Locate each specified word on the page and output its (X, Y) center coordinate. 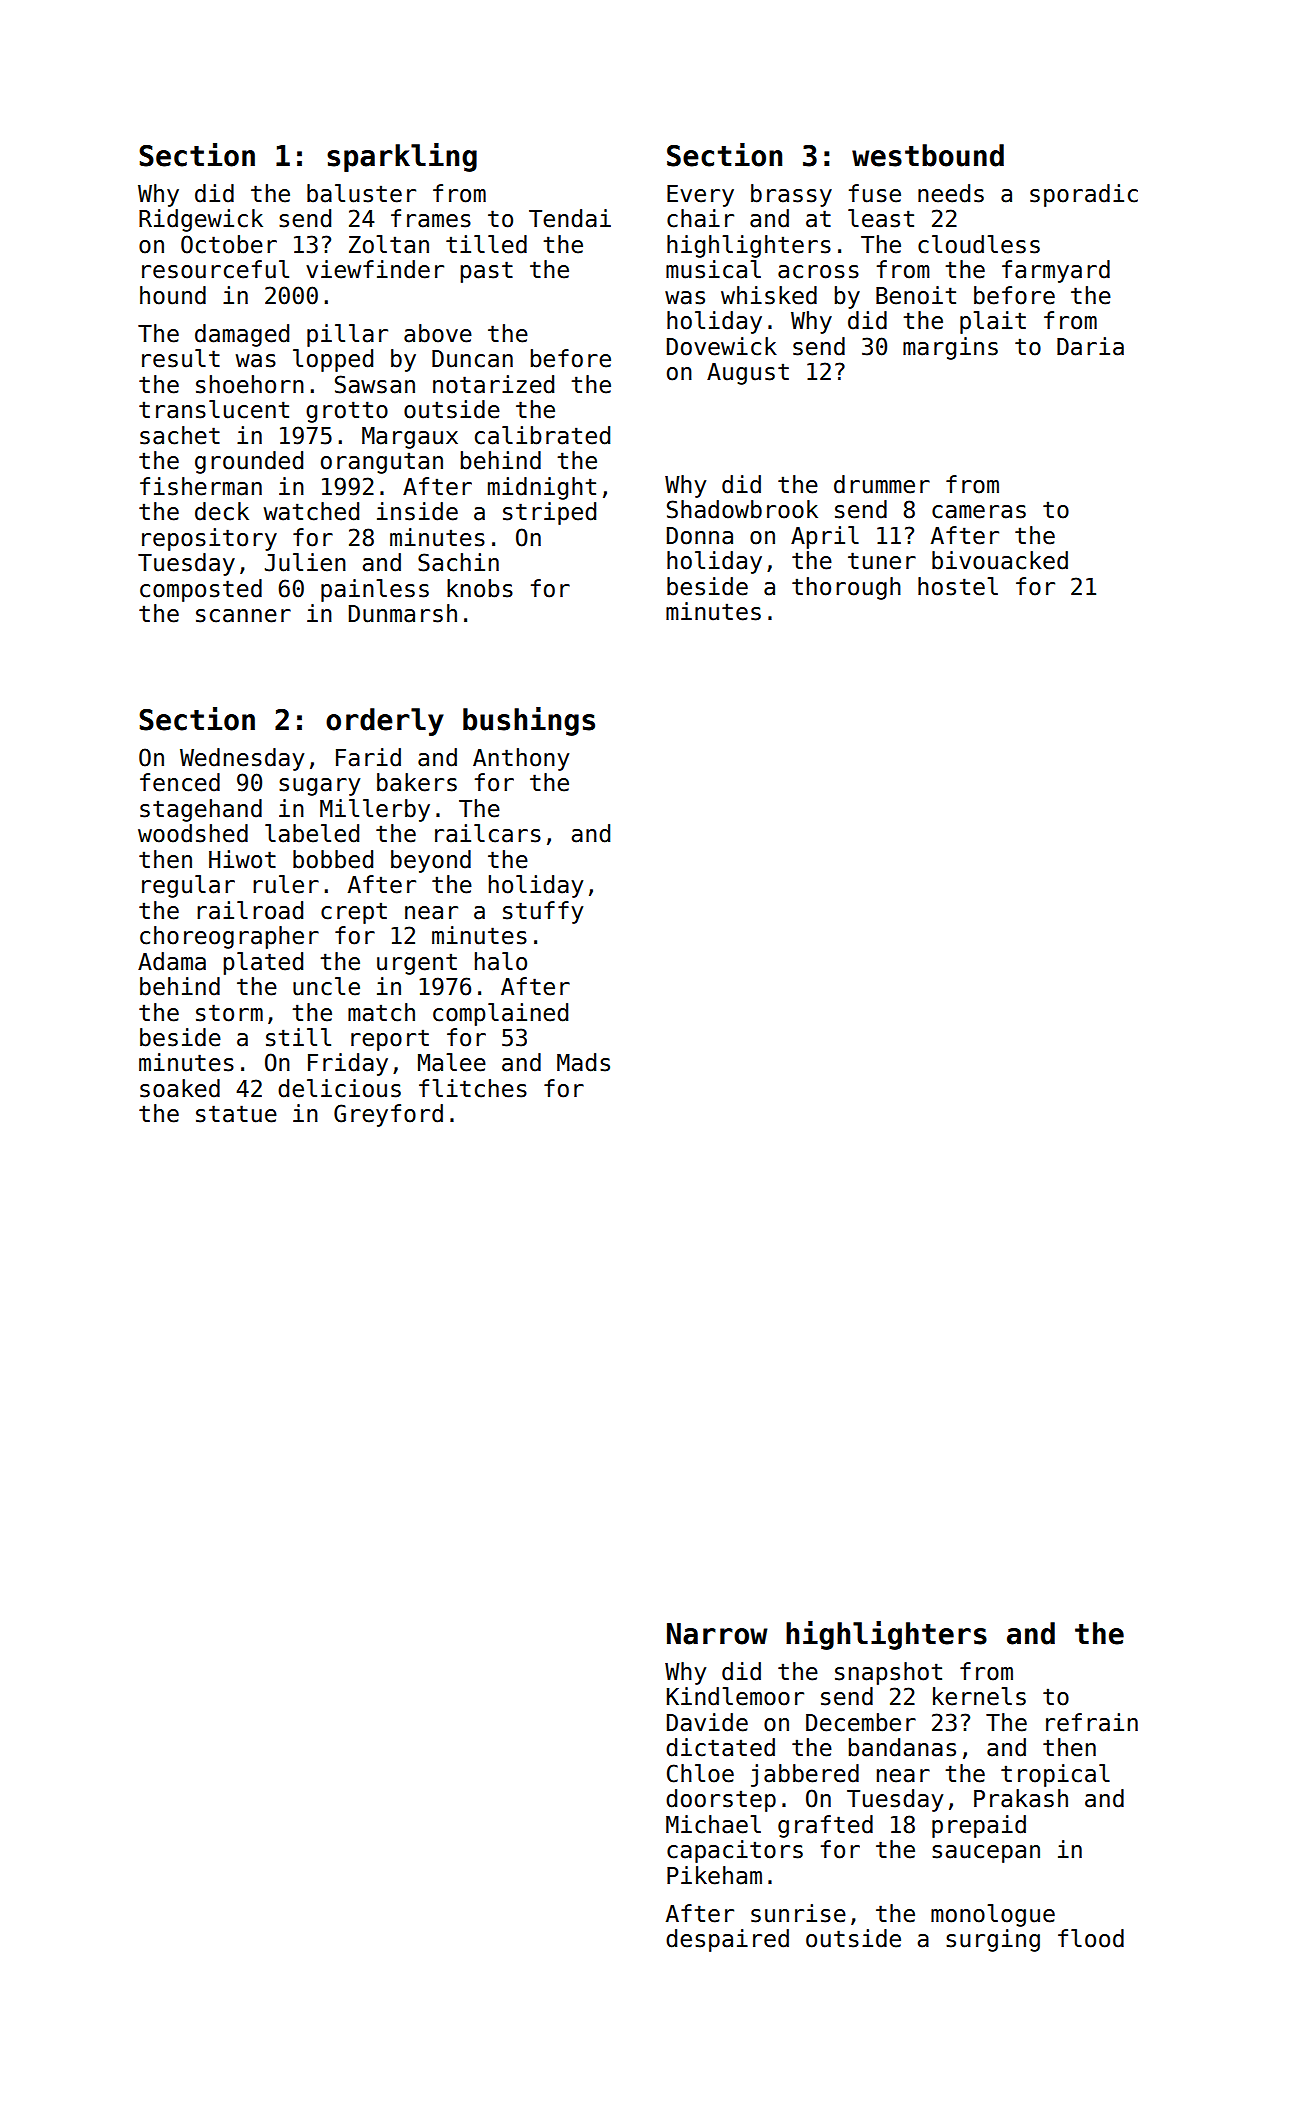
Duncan (472, 359)
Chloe (700, 1773)
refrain (1092, 1722)
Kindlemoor (735, 1696)
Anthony (521, 759)
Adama (172, 961)
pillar (347, 335)
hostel (958, 586)
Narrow (717, 1634)
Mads (583, 1062)
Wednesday (242, 759)
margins (950, 348)
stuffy (543, 912)
